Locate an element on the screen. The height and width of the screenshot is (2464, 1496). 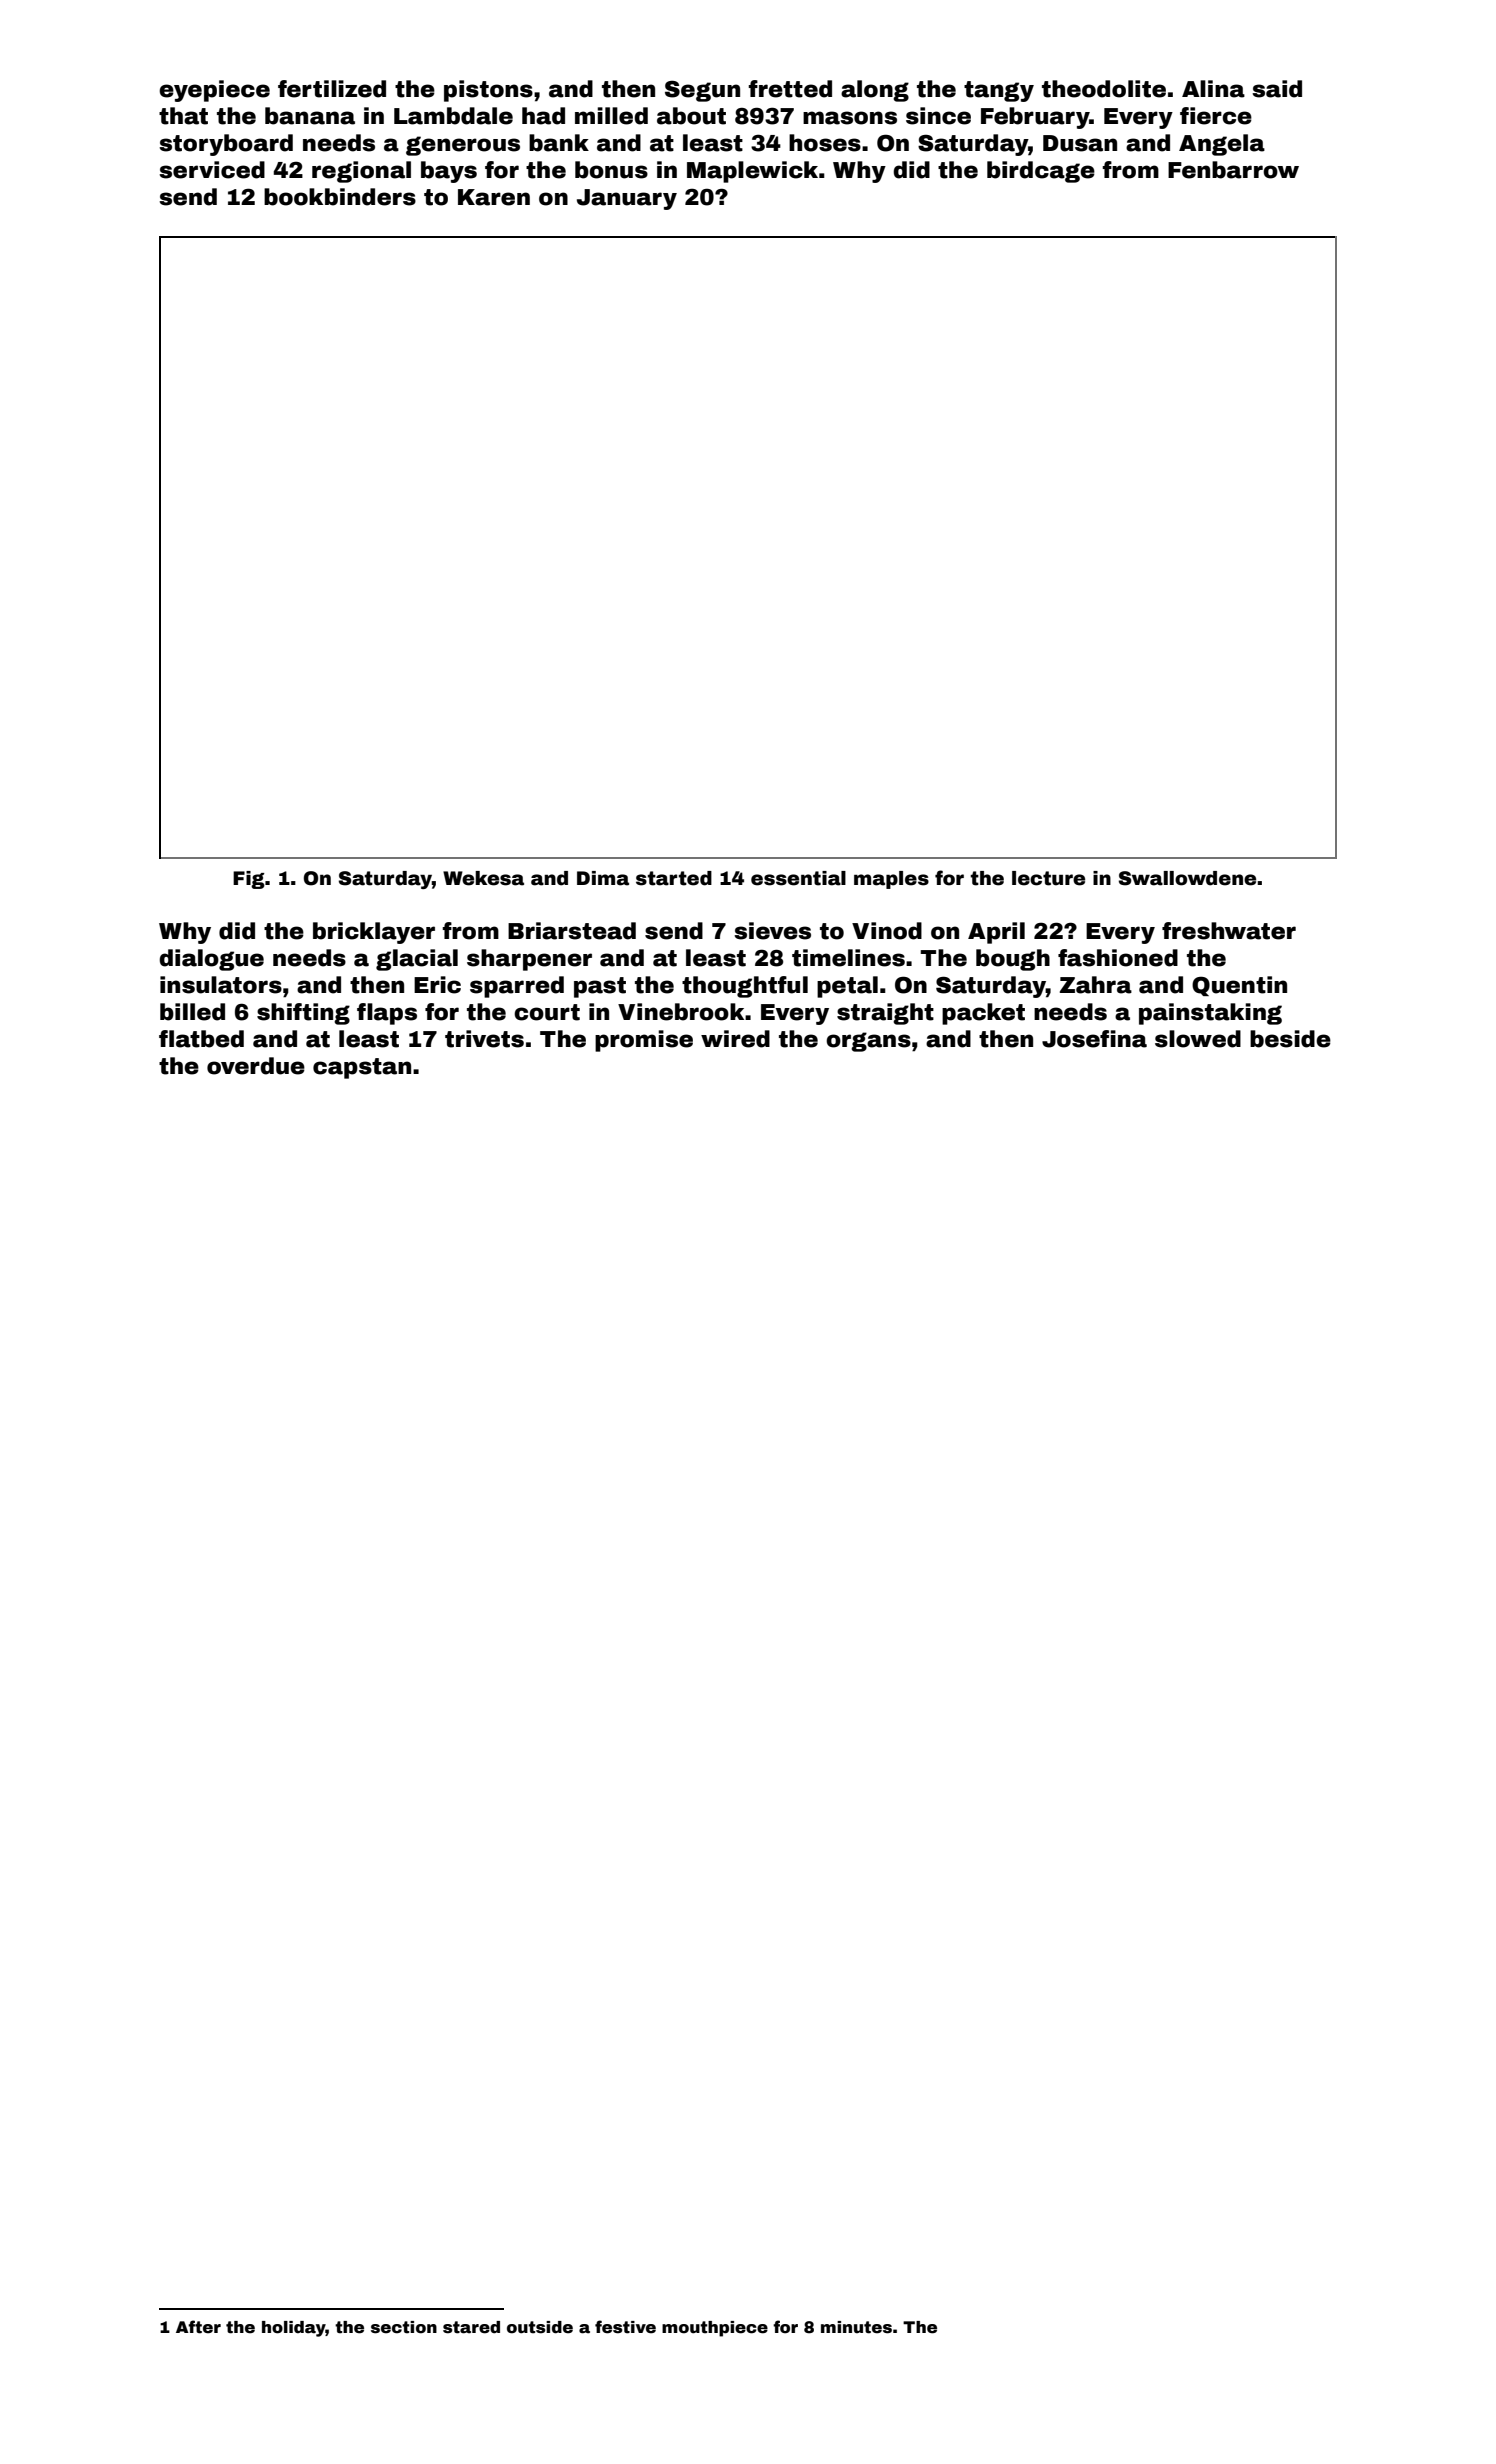
along is located at coordinates (875, 91).
